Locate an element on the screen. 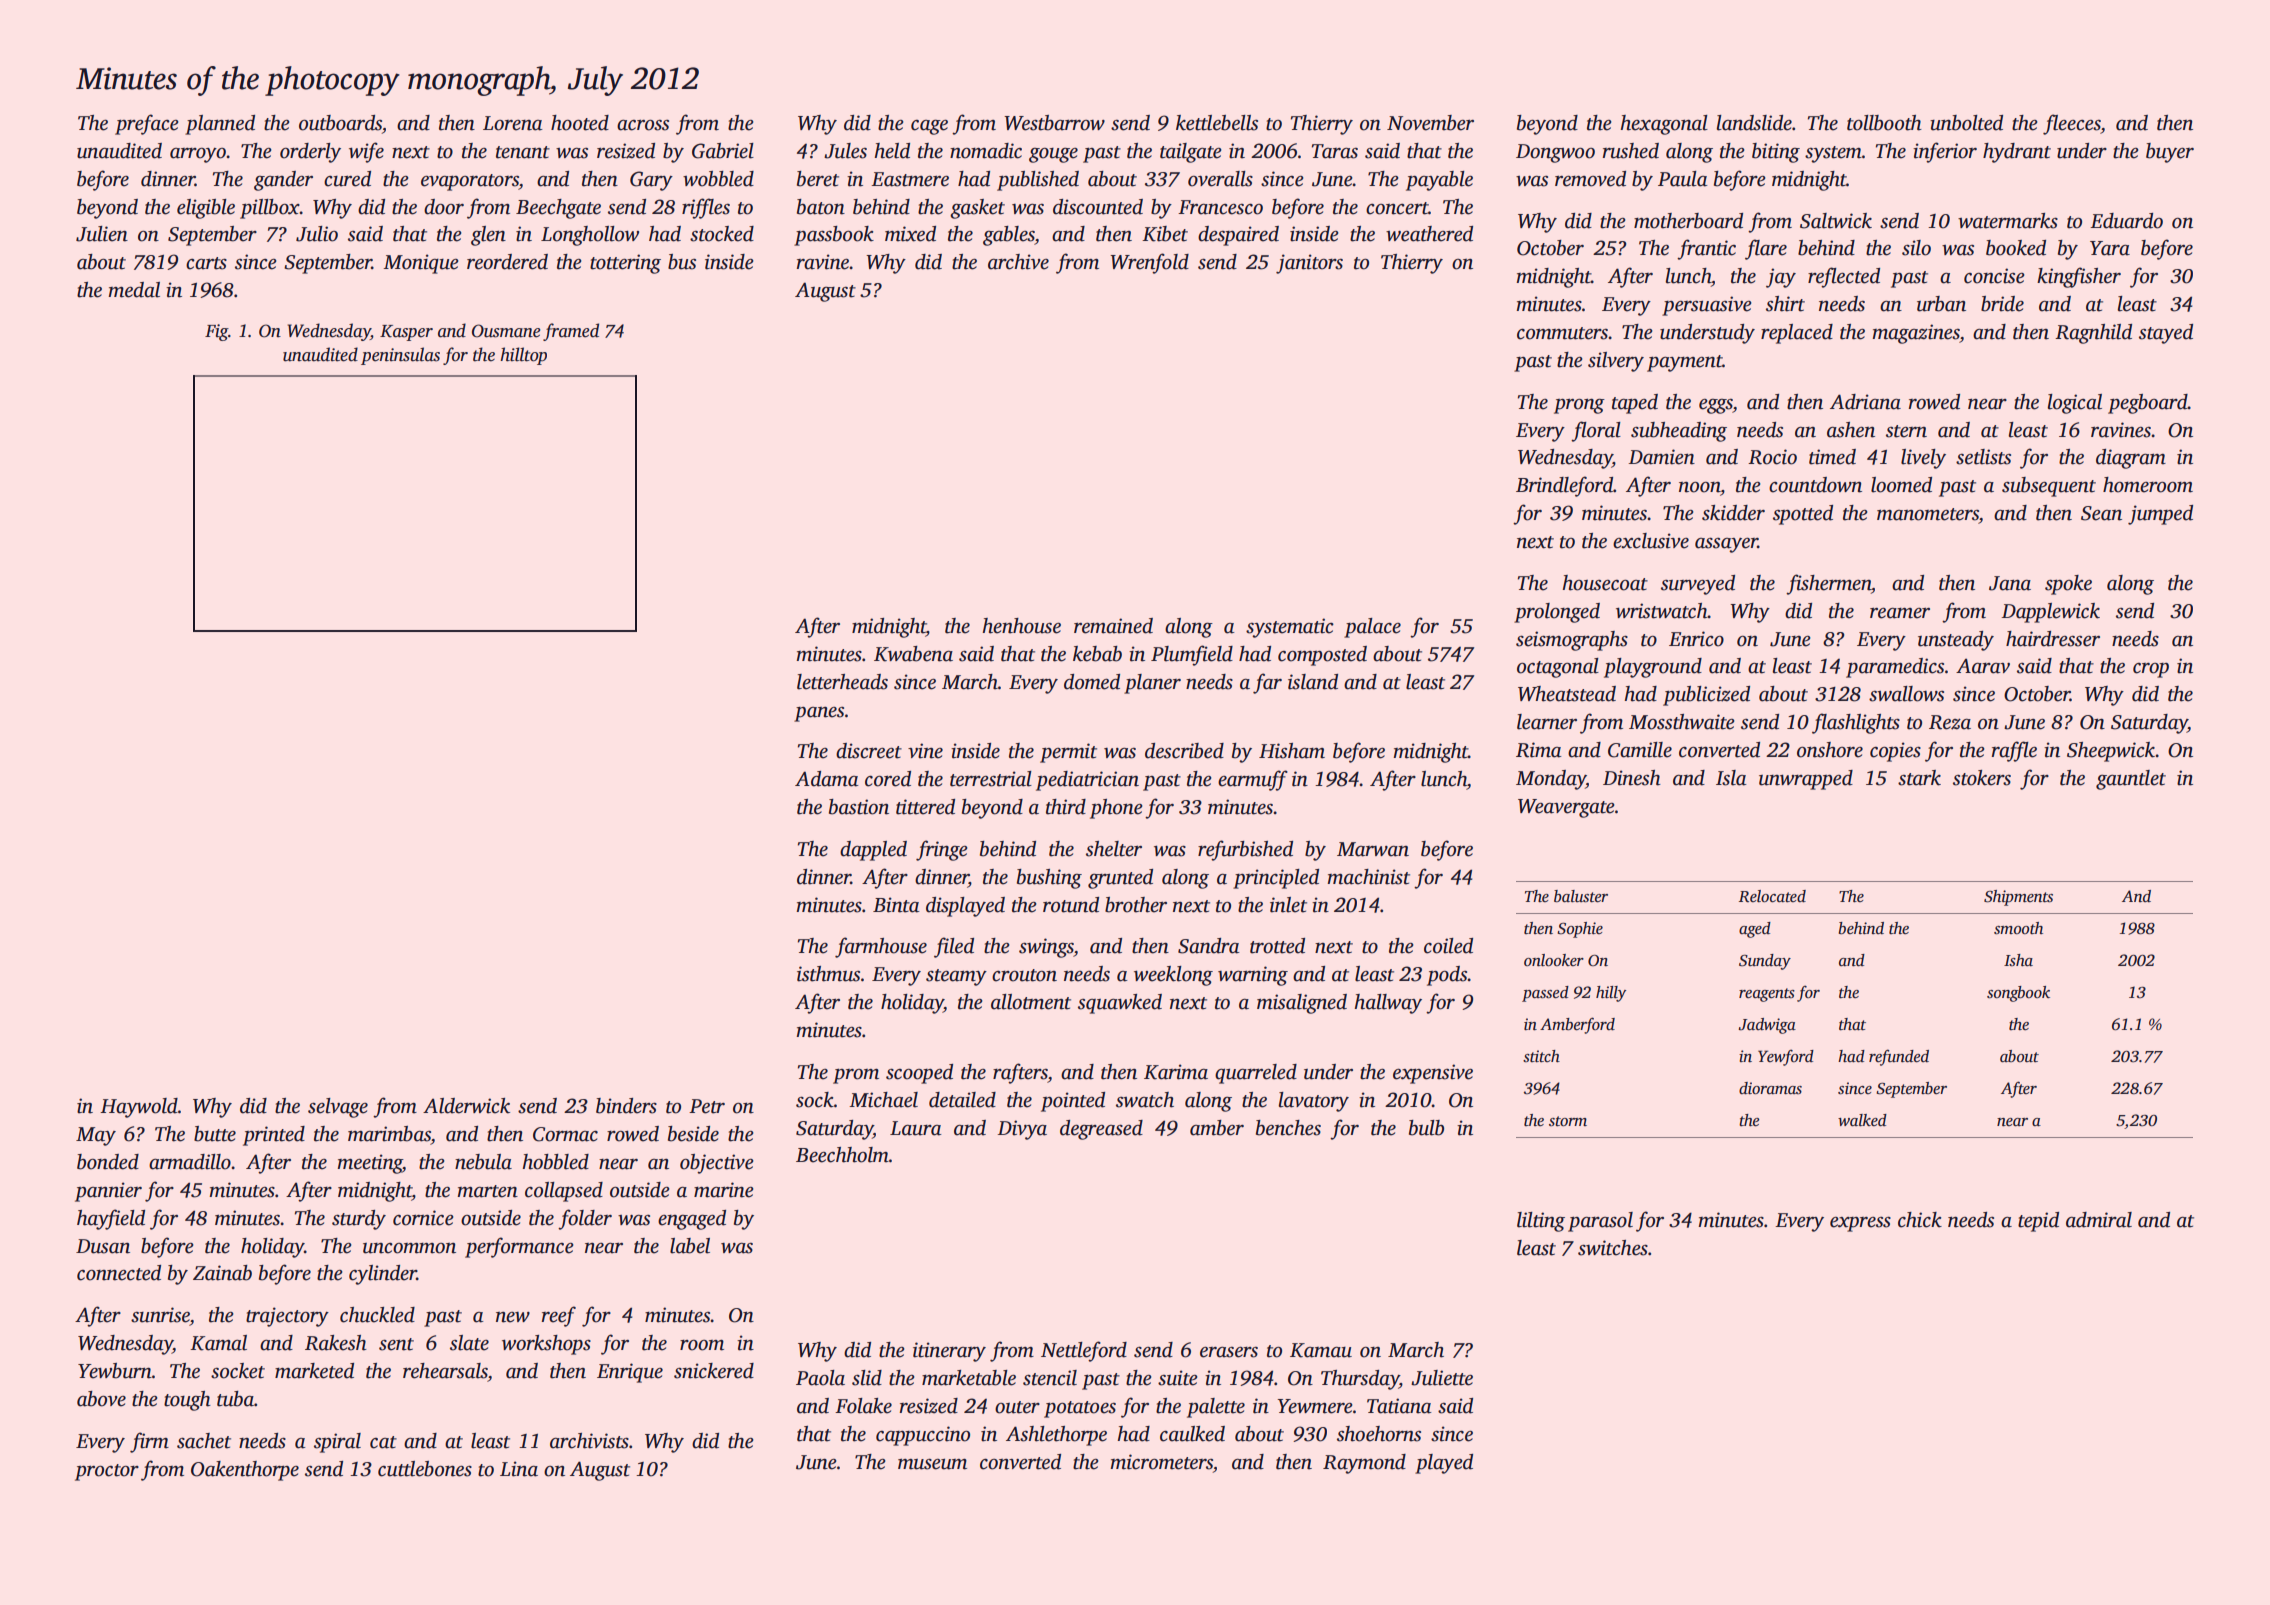  Raymond is located at coordinates (1364, 1464).
